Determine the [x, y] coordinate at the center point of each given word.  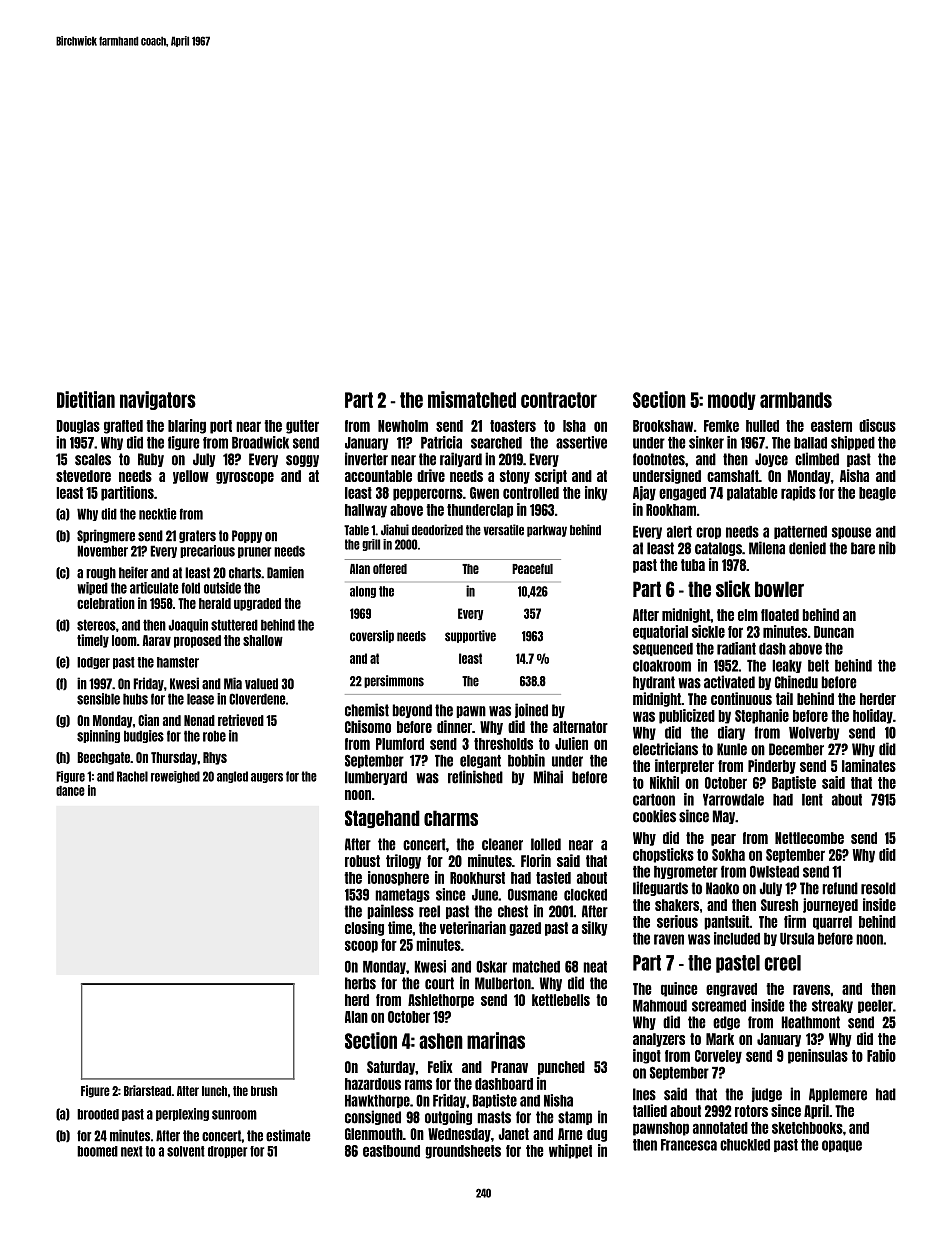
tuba [693, 565]
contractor [559, 400]
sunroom [234, 1115]
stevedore [83, 476]
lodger [93, 663]
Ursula [797, 939]
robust [362, 861]
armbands [796, 400]
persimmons [394, 681]
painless [390, 911]
